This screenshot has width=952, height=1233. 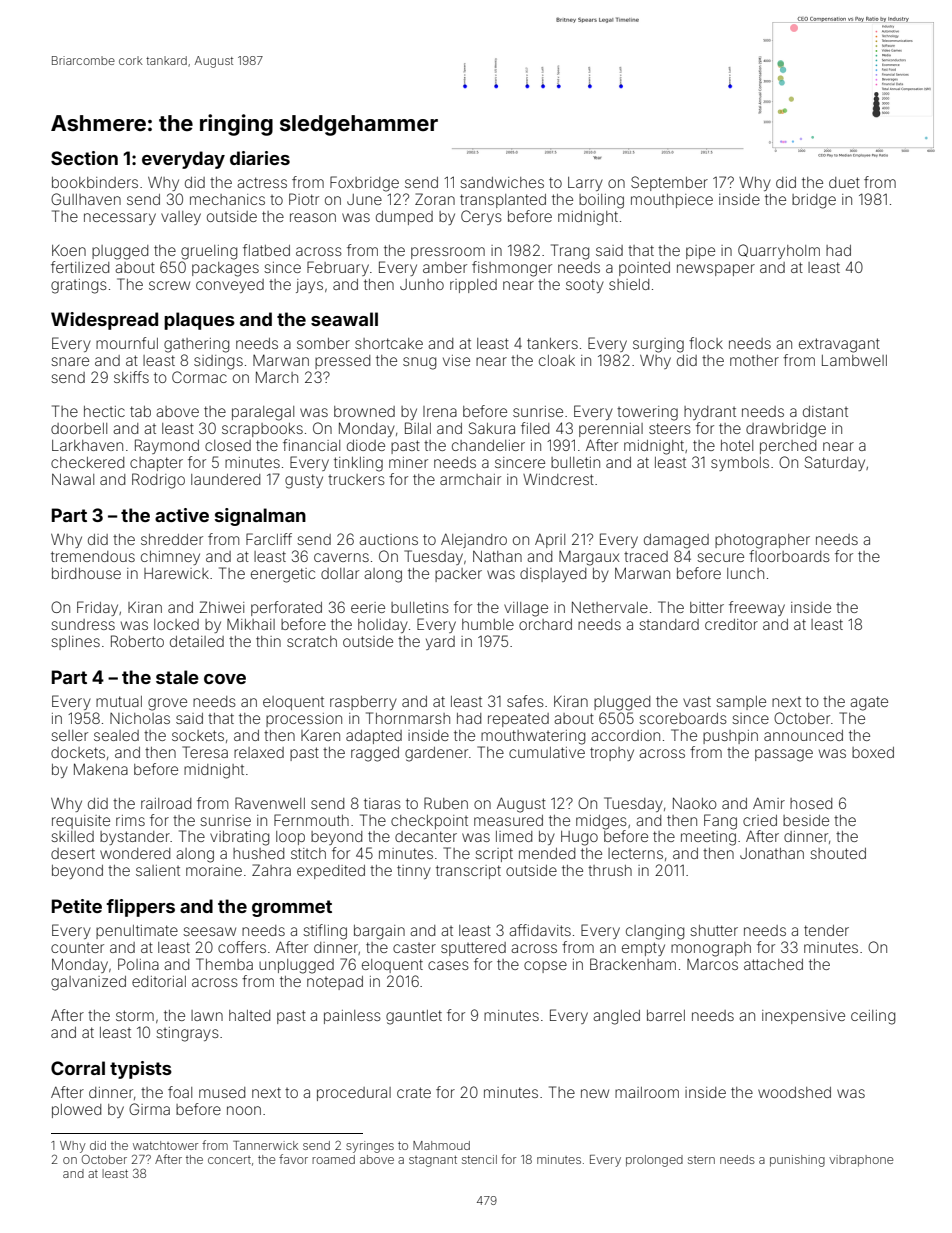 What do you see at coordinates (169, 285) in the screenshot?
I see `screw` at bounding box center [169, 285].
